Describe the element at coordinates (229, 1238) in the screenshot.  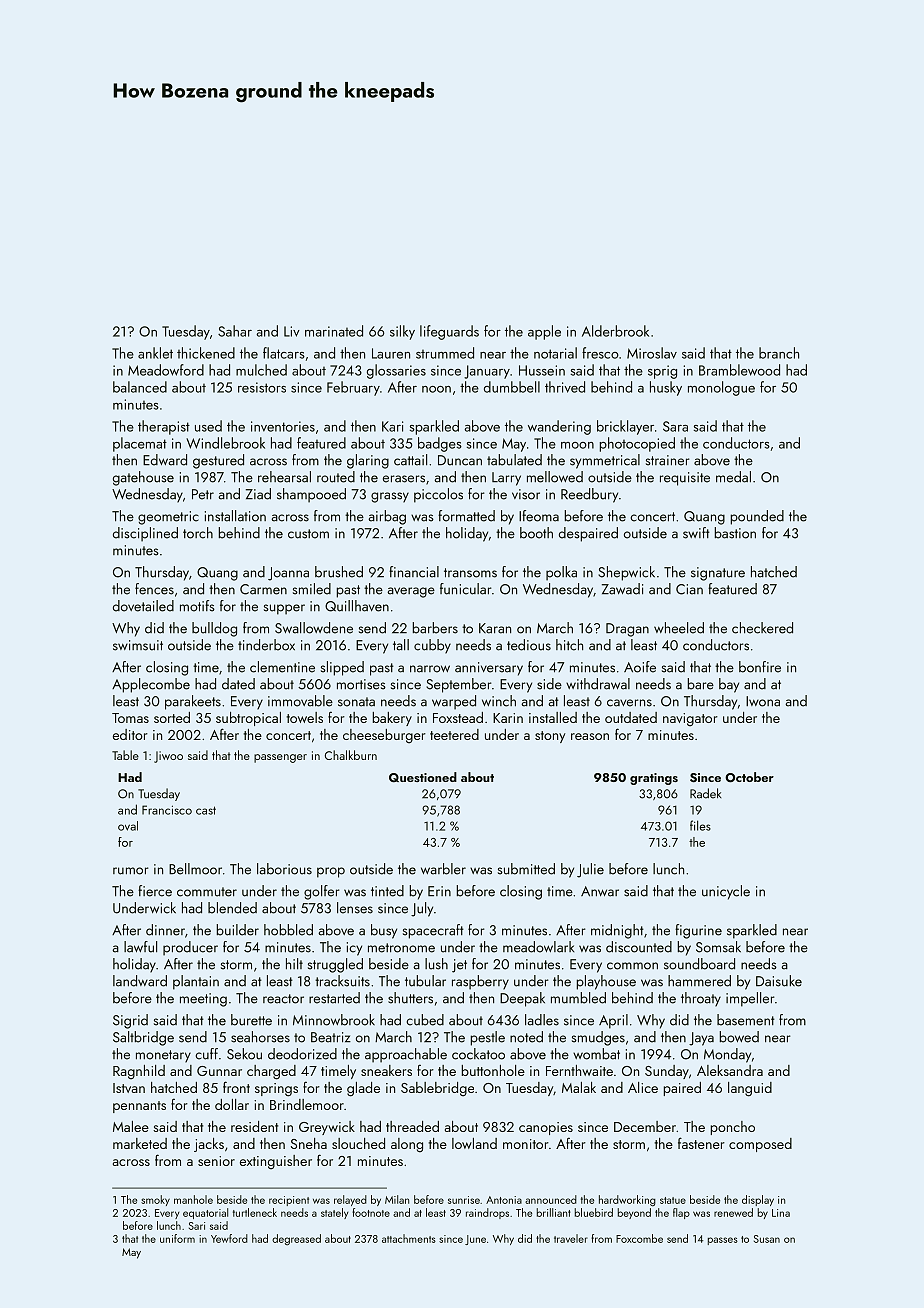
I see `Yewford` at that location.
